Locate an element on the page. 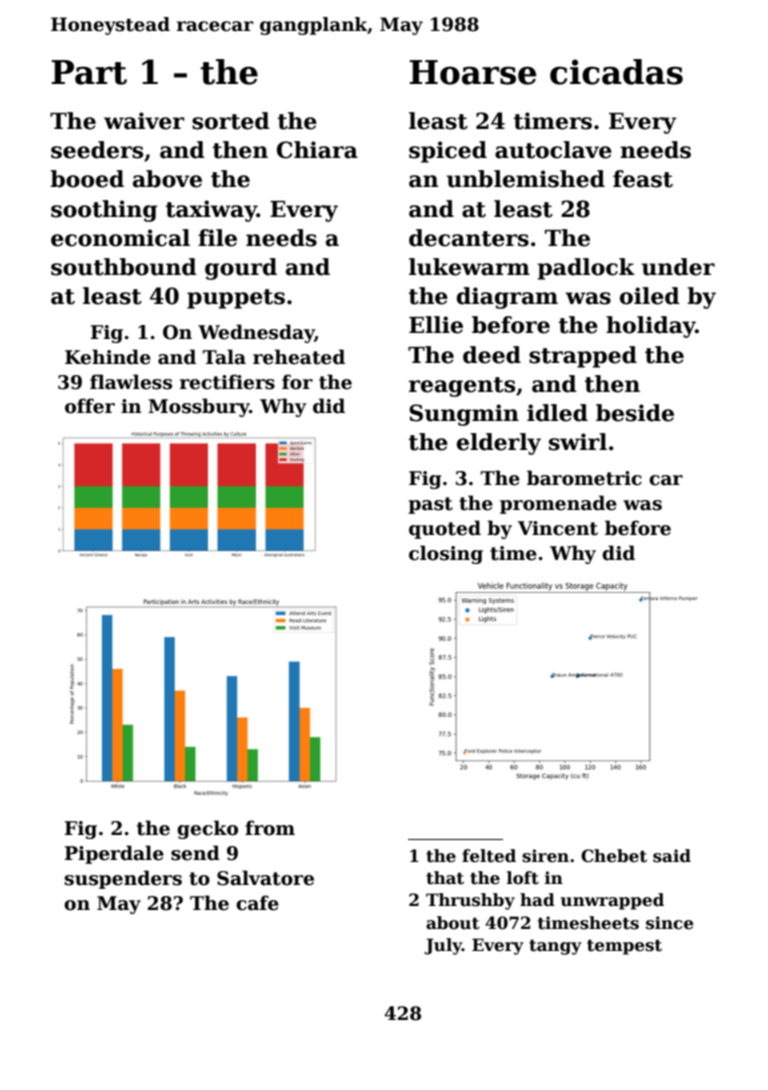 This image has width=768, height=1090. autoclave is located at coordinates (553, 150).
